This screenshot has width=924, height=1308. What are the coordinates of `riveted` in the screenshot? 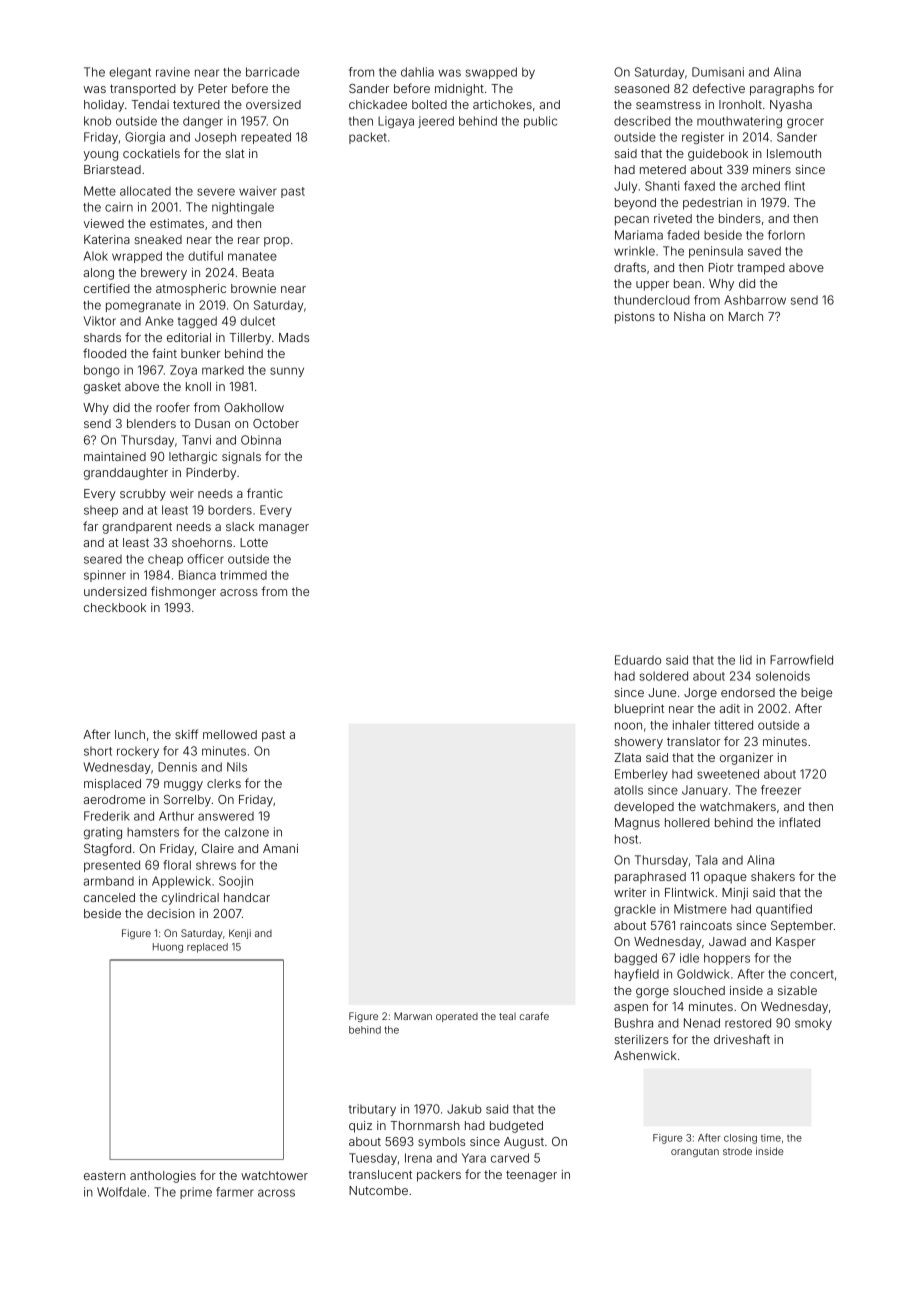 It's located at (673, 218).
